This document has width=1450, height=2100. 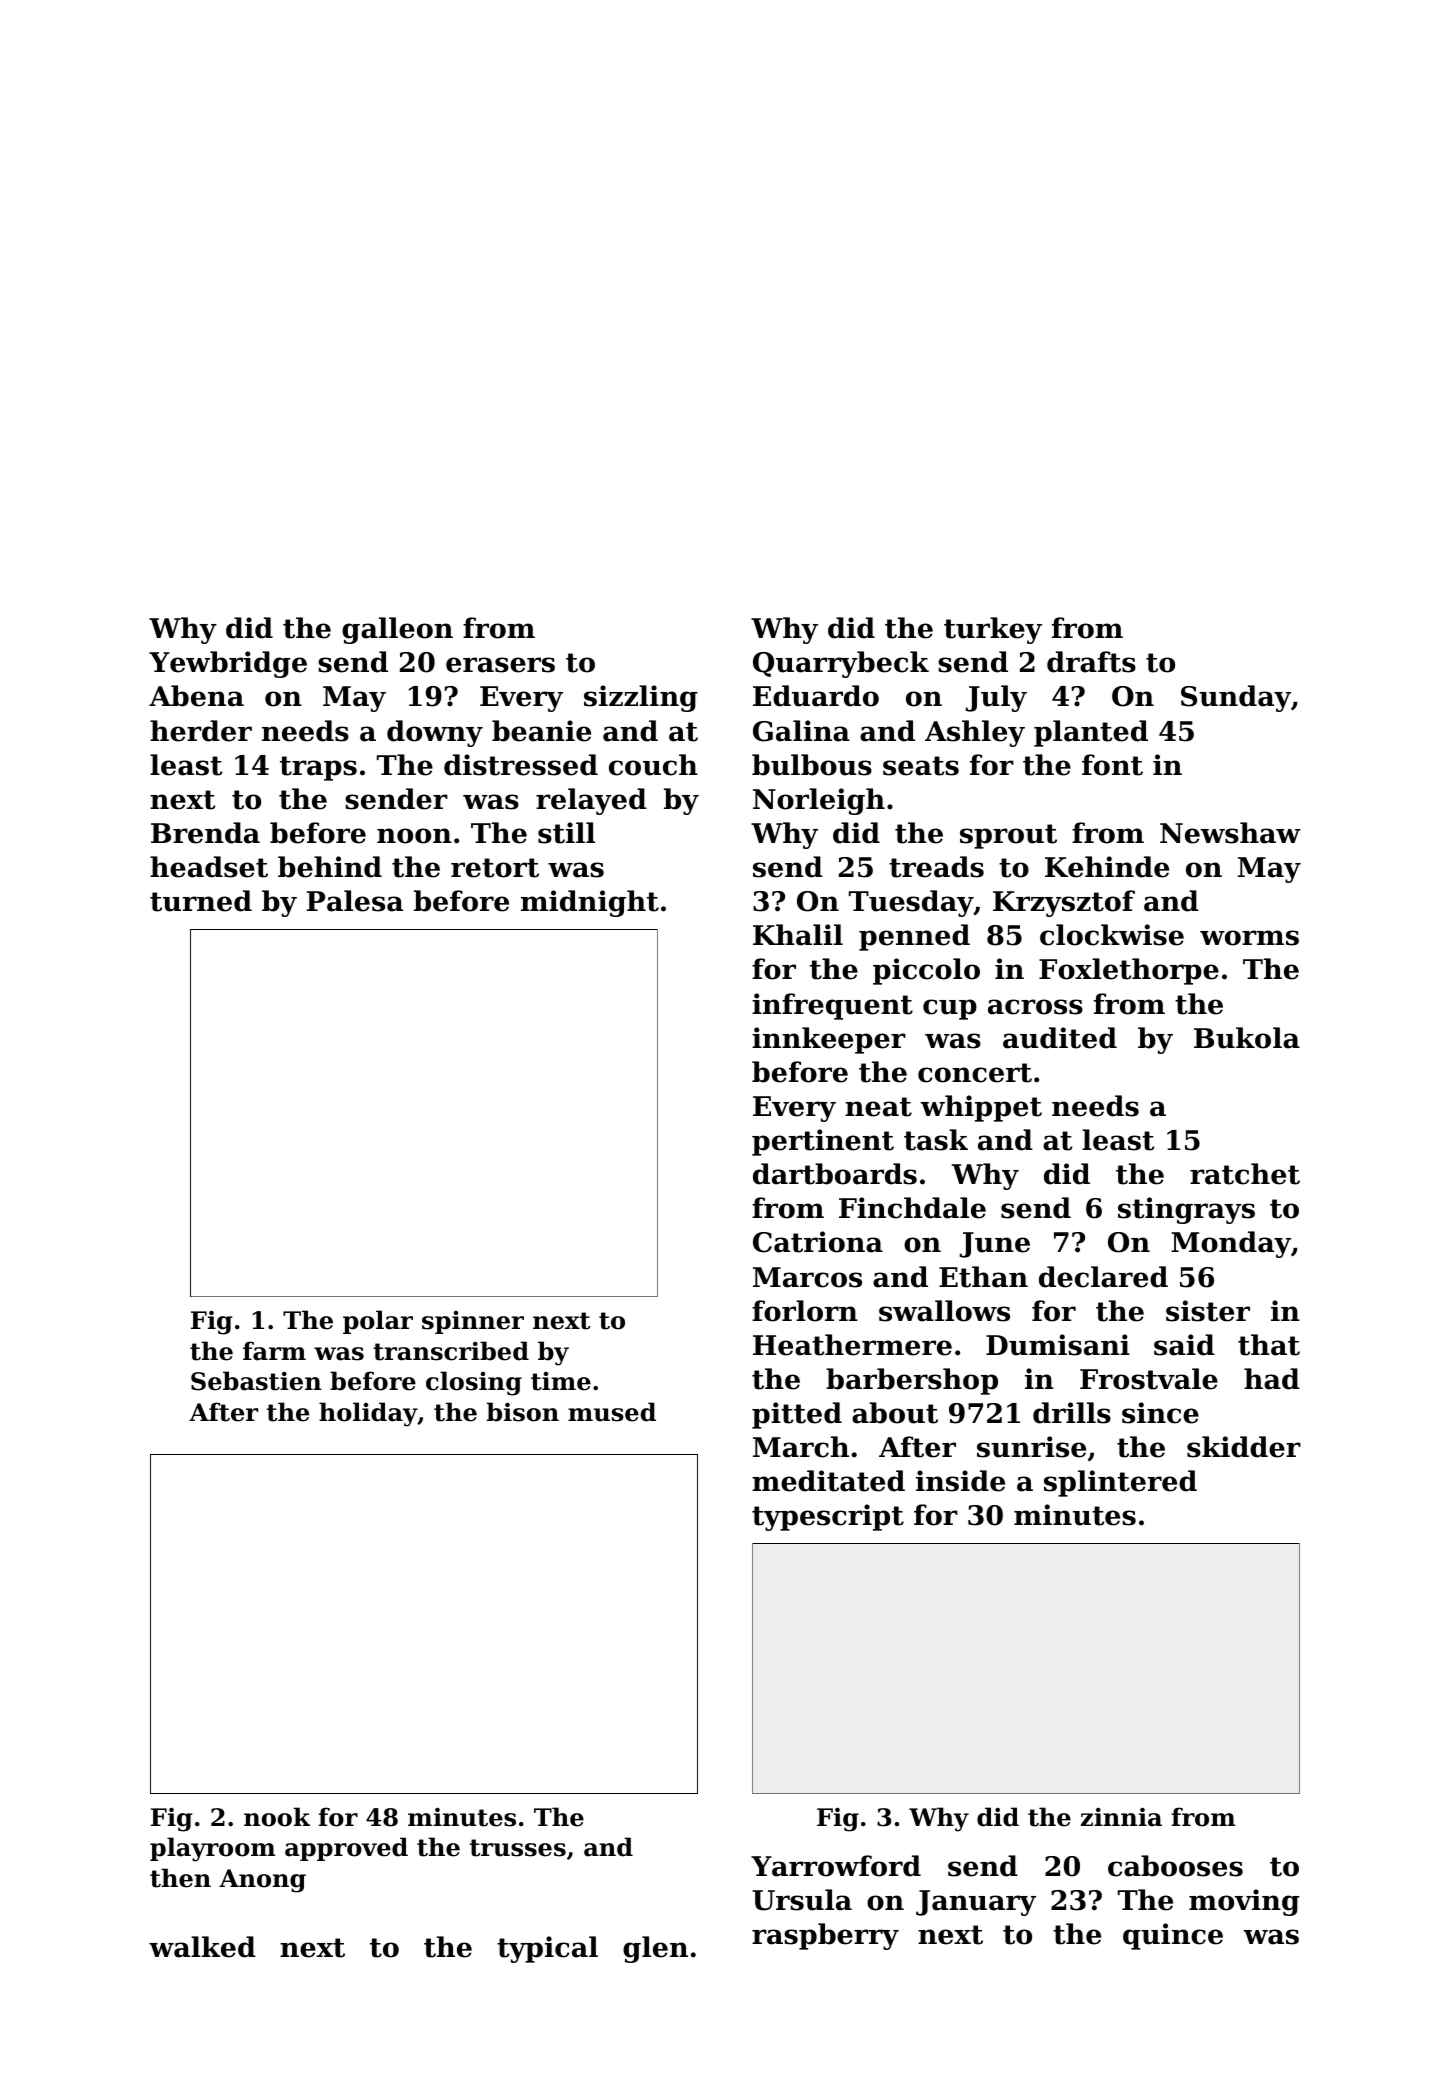 I want to click on innkeeper, so click(x=829, y=1040).
